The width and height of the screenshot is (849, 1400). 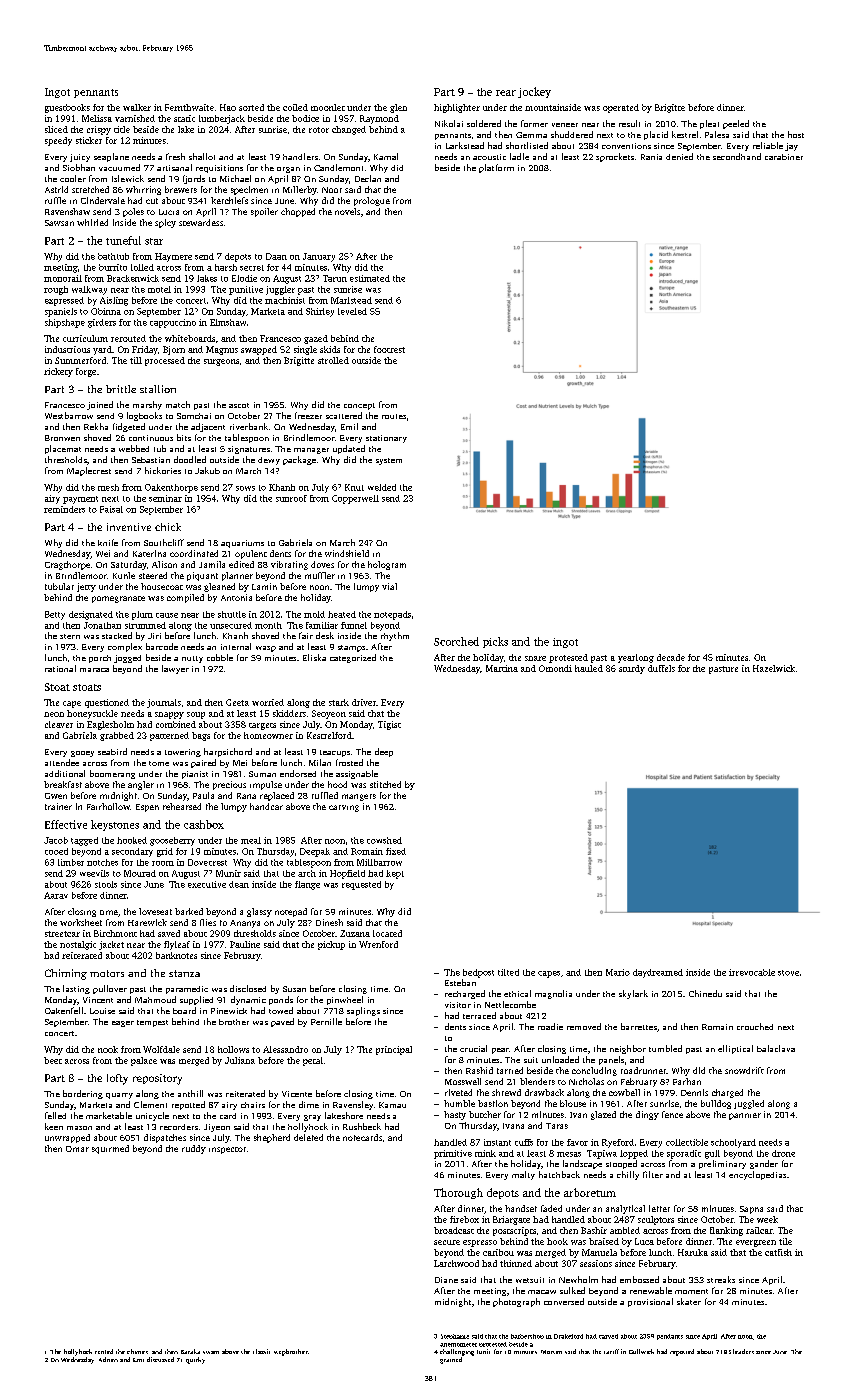 What do you see at coordinates (455, 1336) in the screenshot?
I see `Stephanie` at bounding box center [455, 1336].
